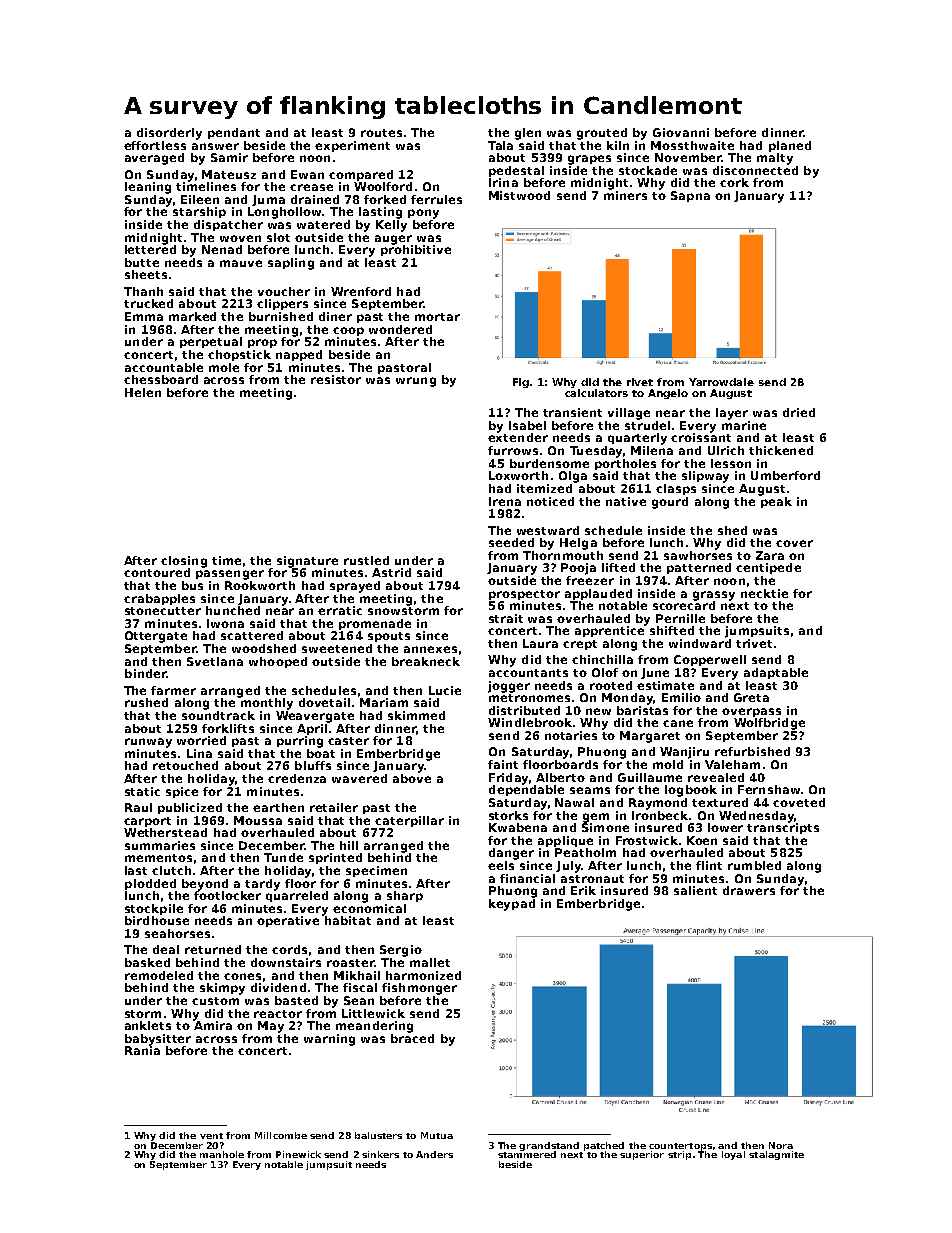 The image size is (952, 1233). What do you see at coordinates (437, 317) in the screenshot?
I see `mortar` at bounding box center [437, 317].
